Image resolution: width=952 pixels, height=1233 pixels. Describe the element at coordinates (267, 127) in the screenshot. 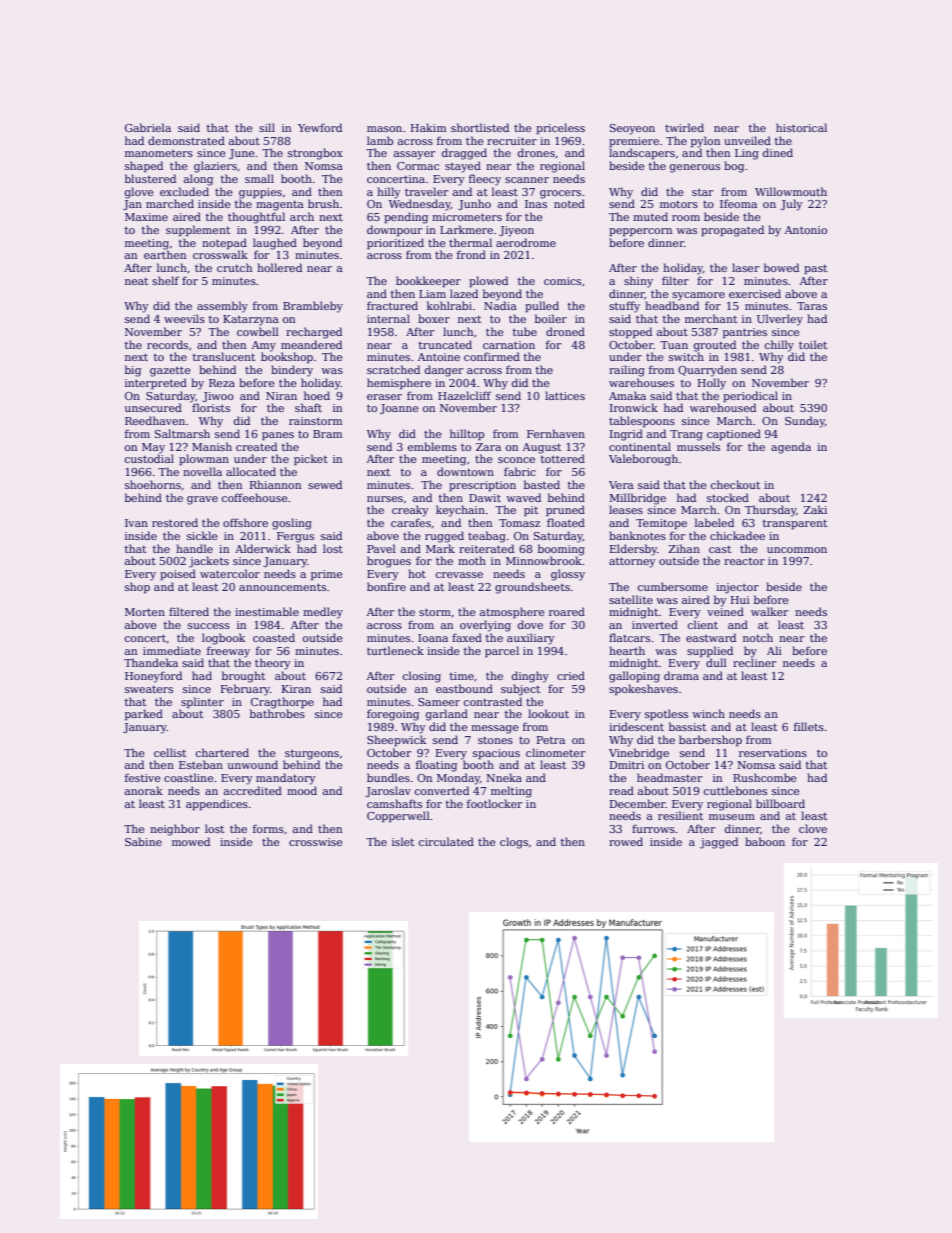

I see `sill` at that location.
